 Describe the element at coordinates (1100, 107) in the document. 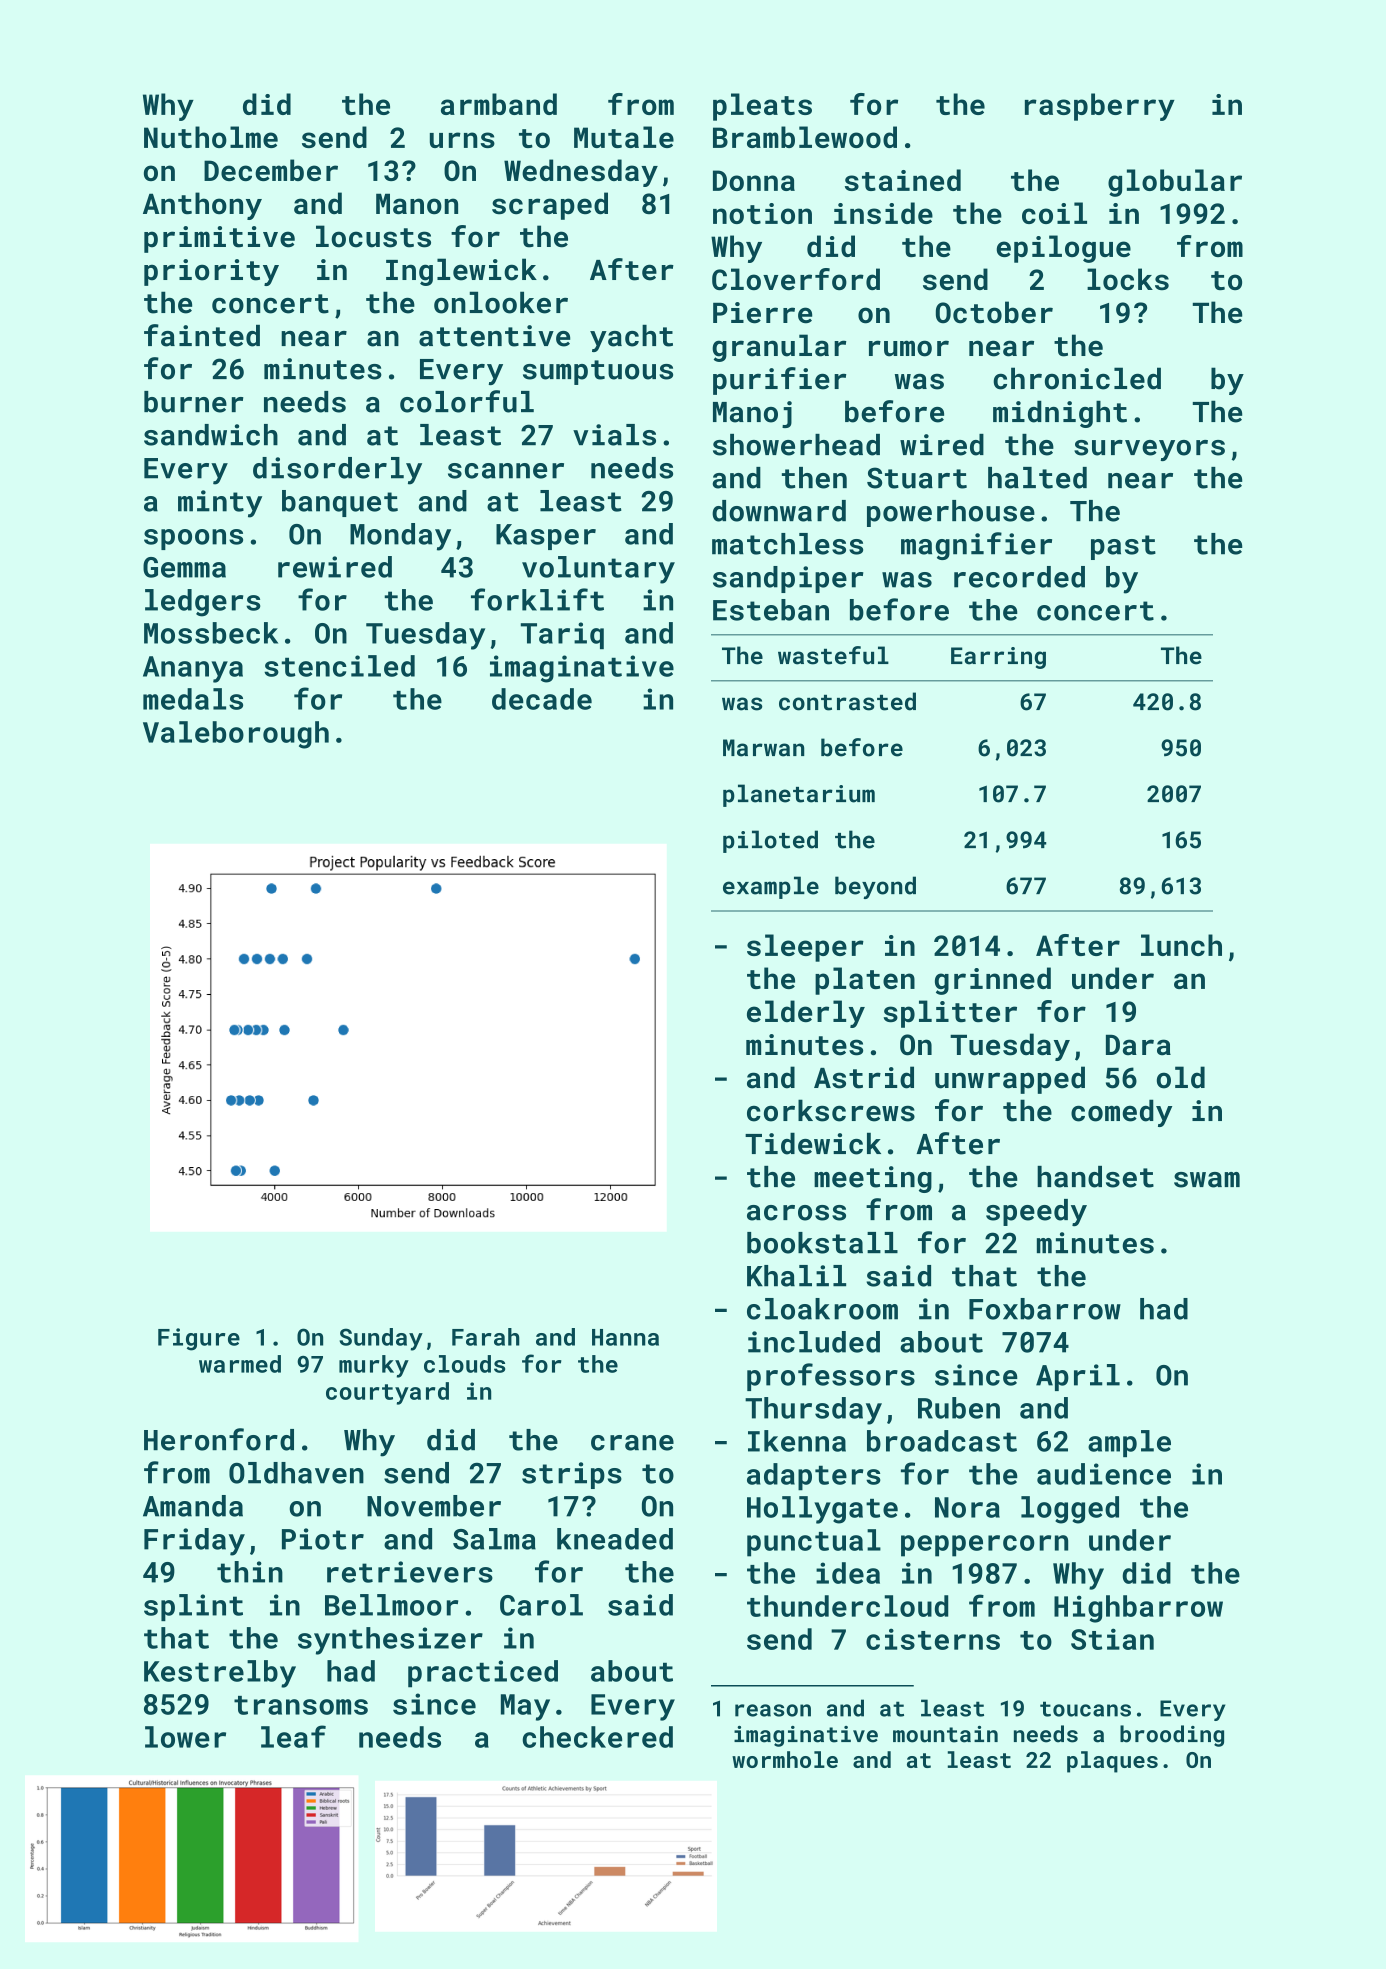

I see `raspberry` at that location.
